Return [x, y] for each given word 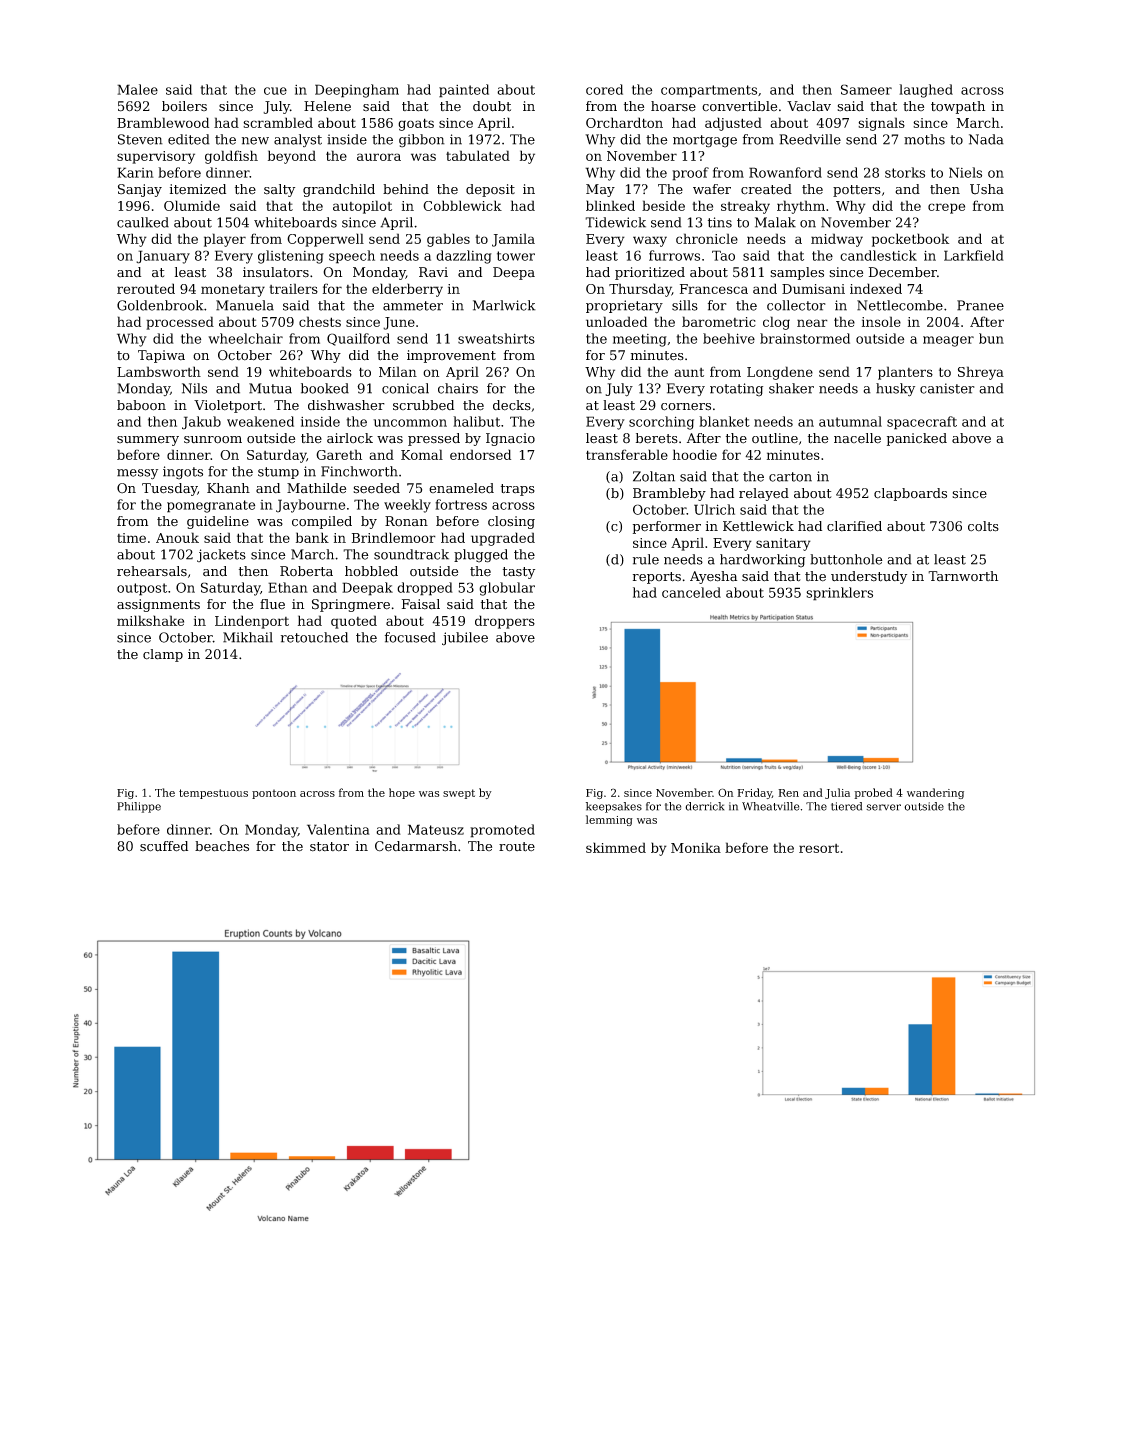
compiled [322, 522]
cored [604, 89]
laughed [926, 91]
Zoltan [654, 476]
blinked [610, 205]
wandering [935, 793]
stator [329, 847]
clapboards [910, 494]
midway [837, 240]
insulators [276, 272]
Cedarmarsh [416, 846]
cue [275, 91]
